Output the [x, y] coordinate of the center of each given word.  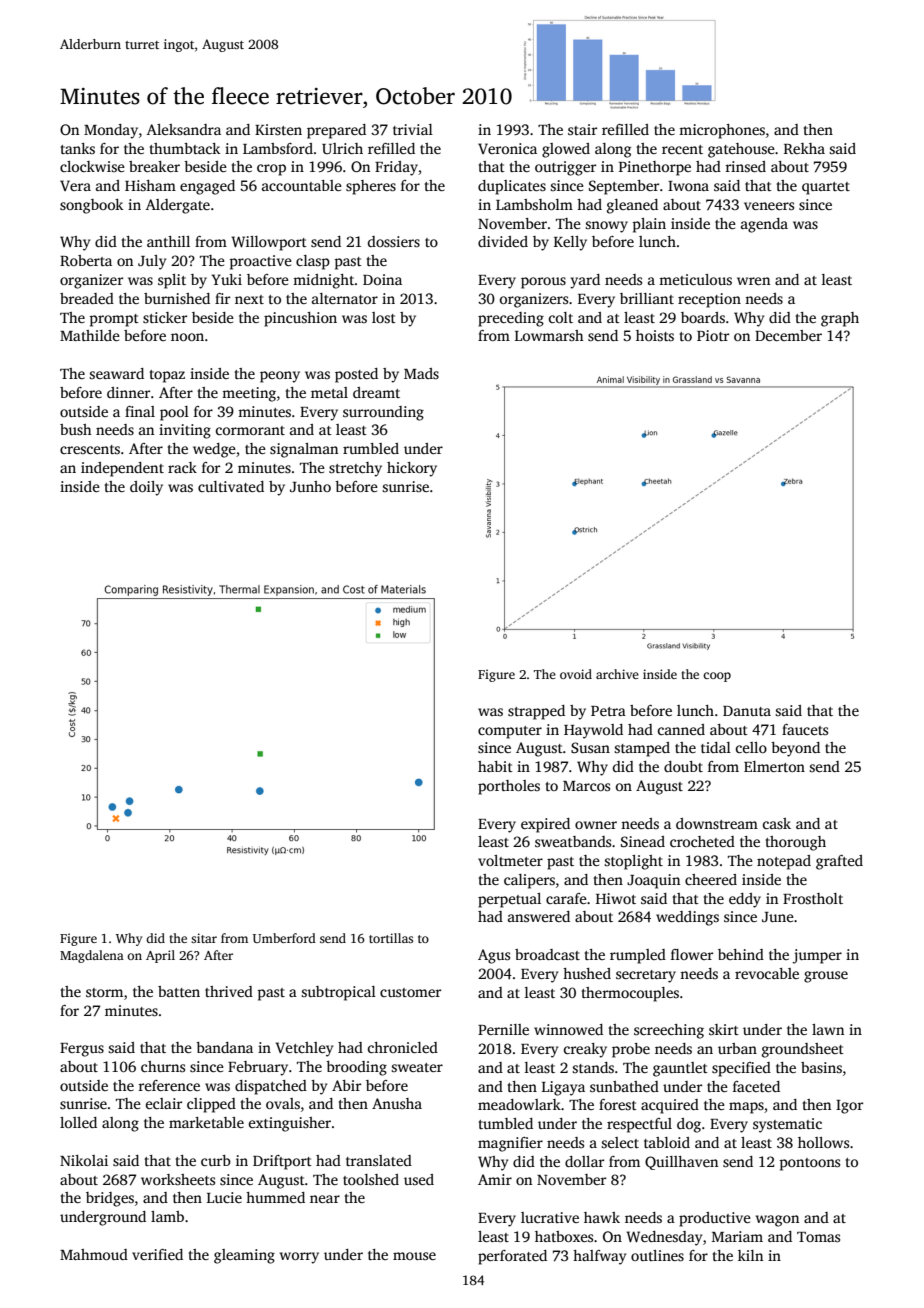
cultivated [231, 486]
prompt [114, 320]
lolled [78, 1122]
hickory [412, 469]
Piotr [713, 335]
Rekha [804, 148]
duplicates [512, 187]
